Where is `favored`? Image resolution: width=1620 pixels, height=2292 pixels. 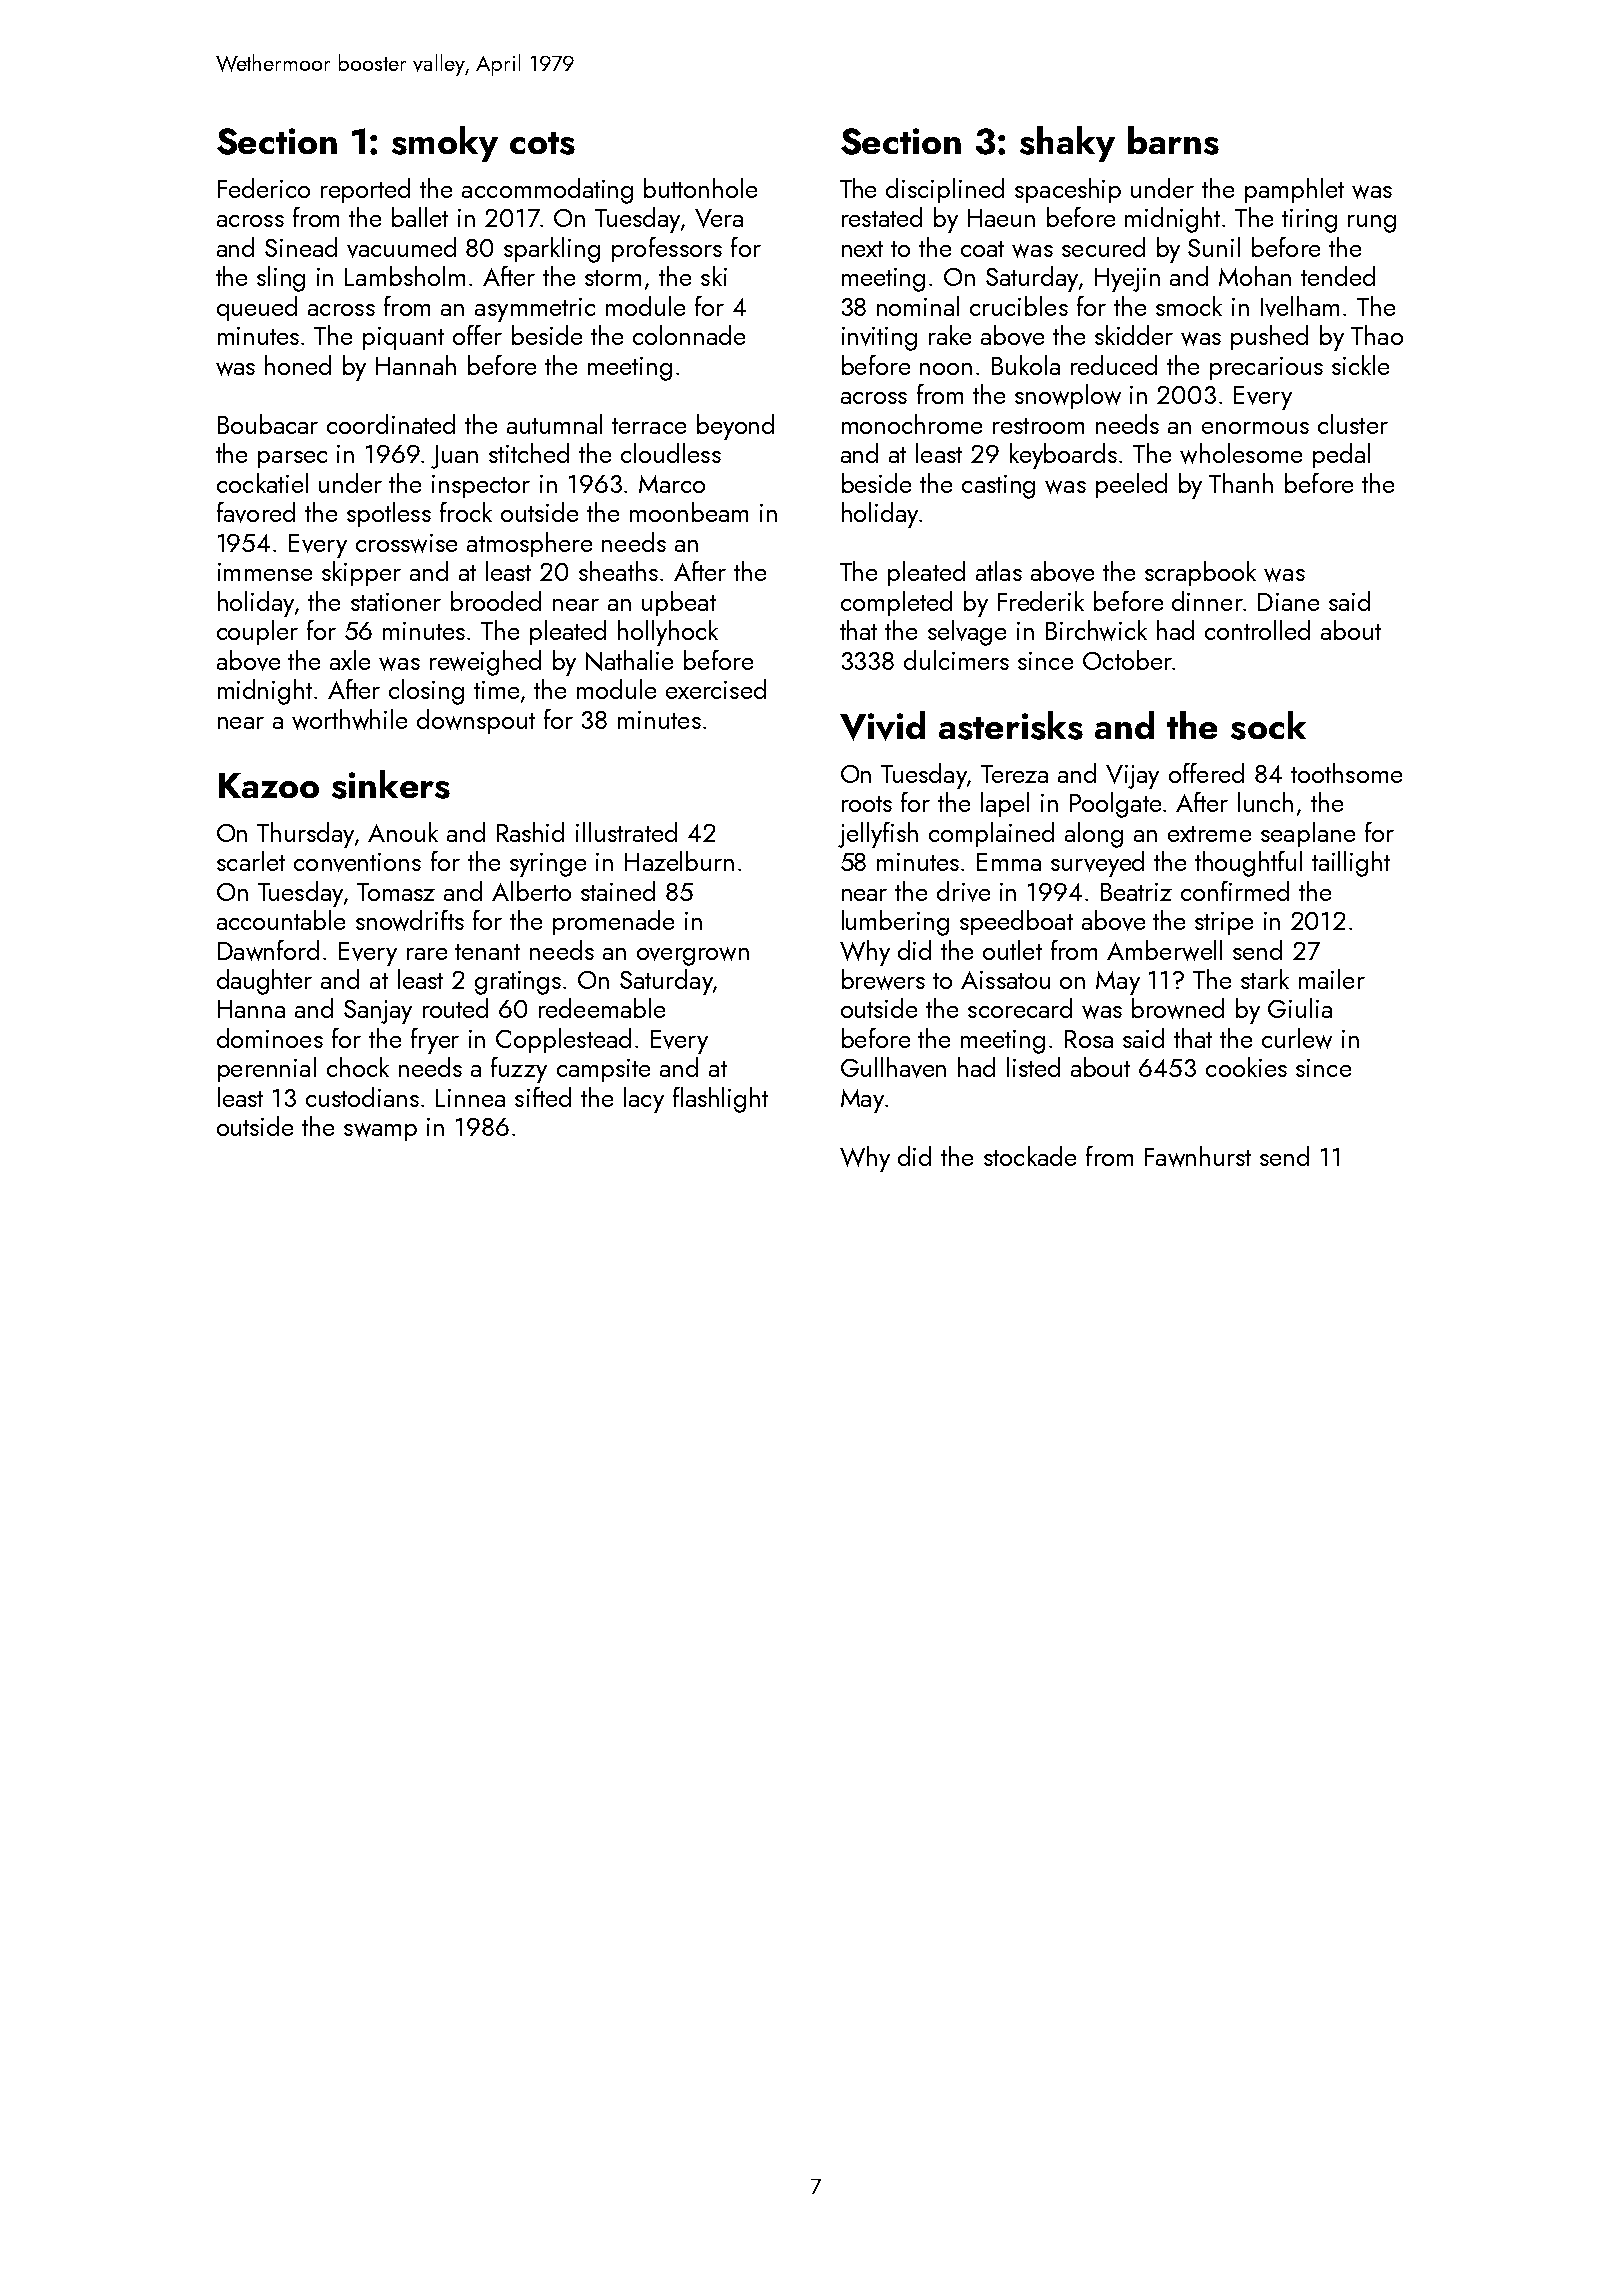
favored is located at coordinates (256, 512).
